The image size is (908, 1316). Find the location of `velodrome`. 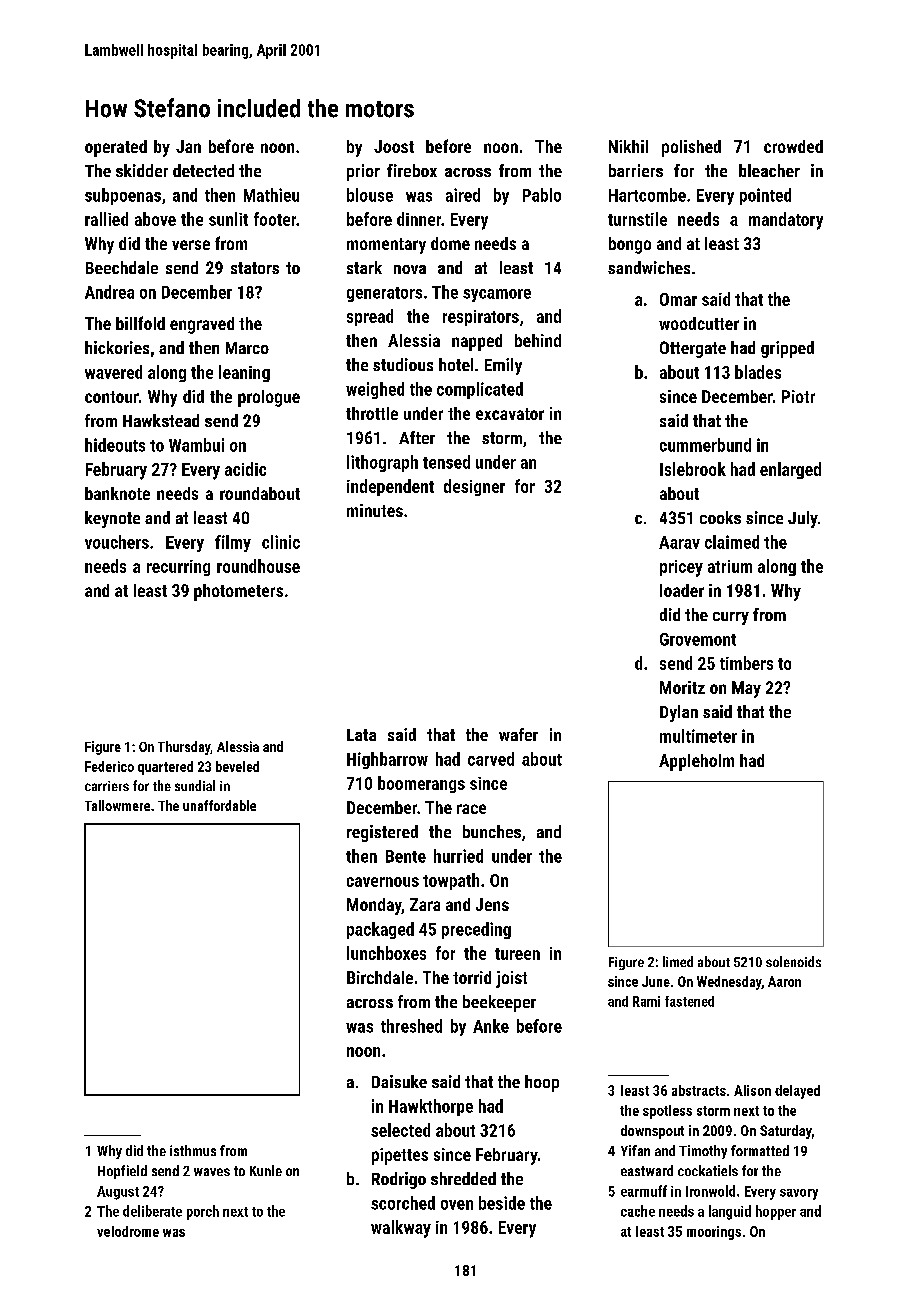

velodrome is located at coordinates (128, 1231).
